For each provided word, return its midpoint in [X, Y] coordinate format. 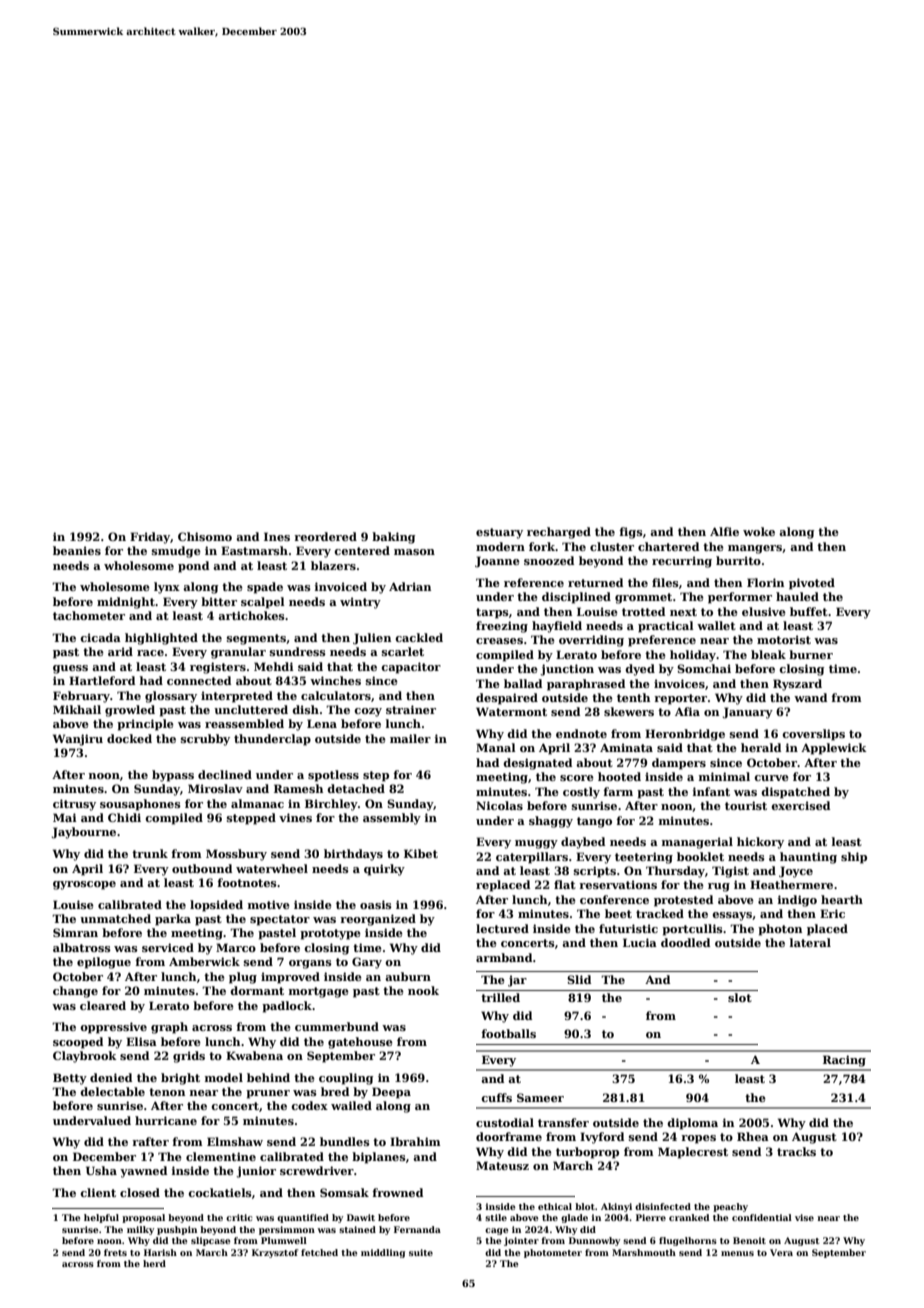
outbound [202, 868]
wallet [716, 625]
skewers [629, 711]
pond [193, 567]
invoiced [341, 586]
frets [115, 1252]
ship [854, 858]
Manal [496, 747]
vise [804, 1217]
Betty [70, 1079]
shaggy [551, 822]
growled [130, 711]
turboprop [587, 1153]
